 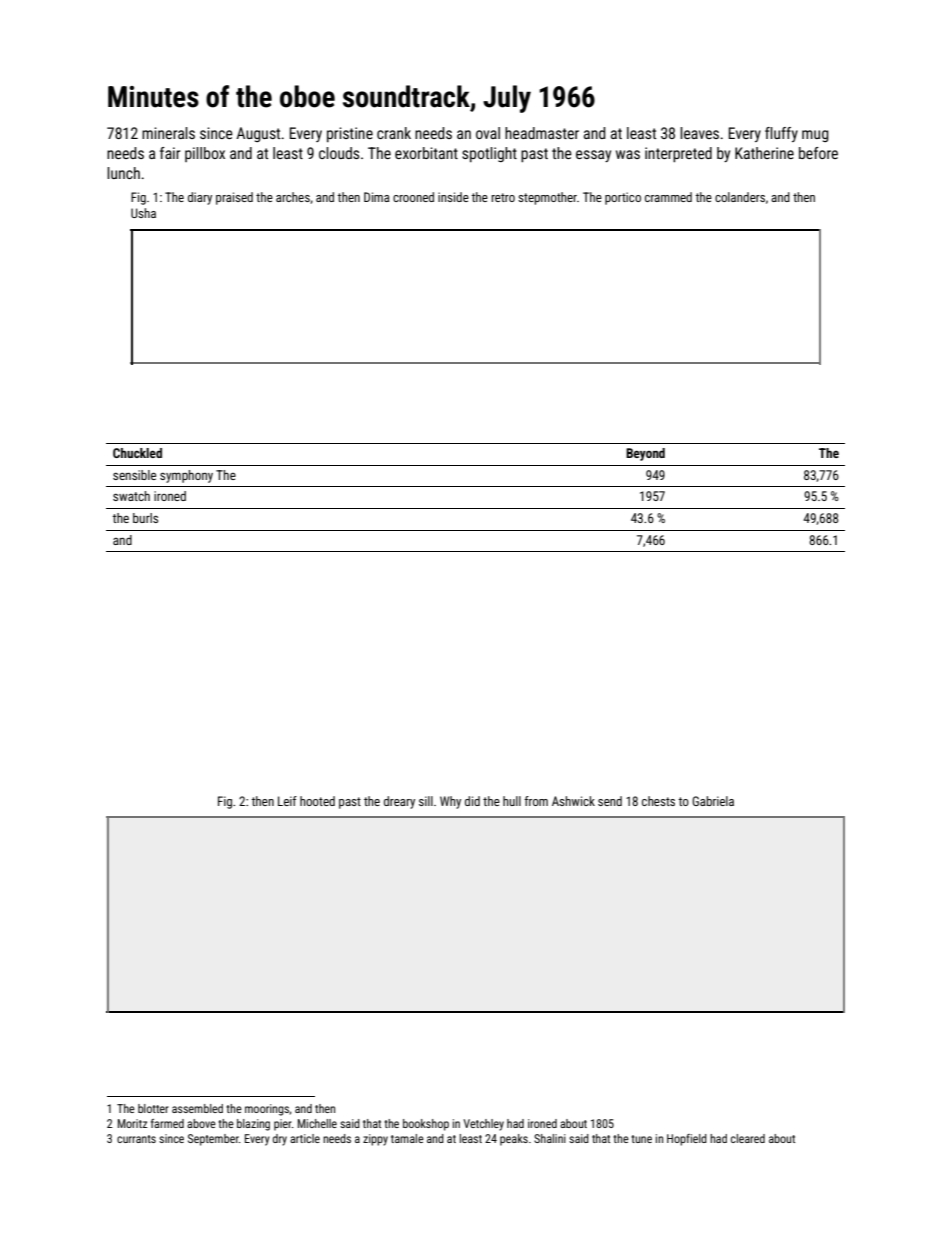 What do you see at coordinates (645, 454) in the screenshot?
I see `Beyond` at bounding box center [645, 454].
